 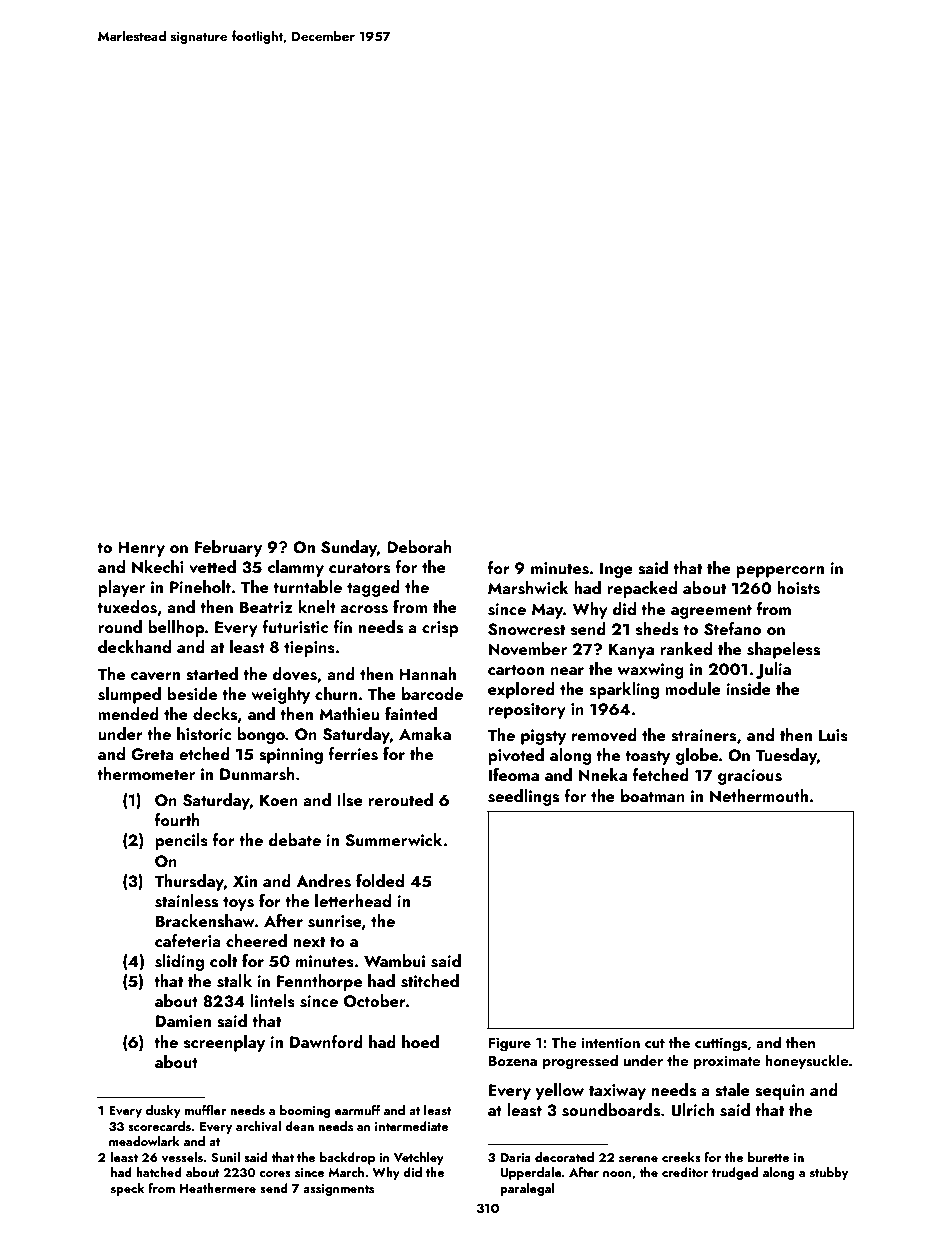 I want to click on speck, so click(x=127, y=1189).
